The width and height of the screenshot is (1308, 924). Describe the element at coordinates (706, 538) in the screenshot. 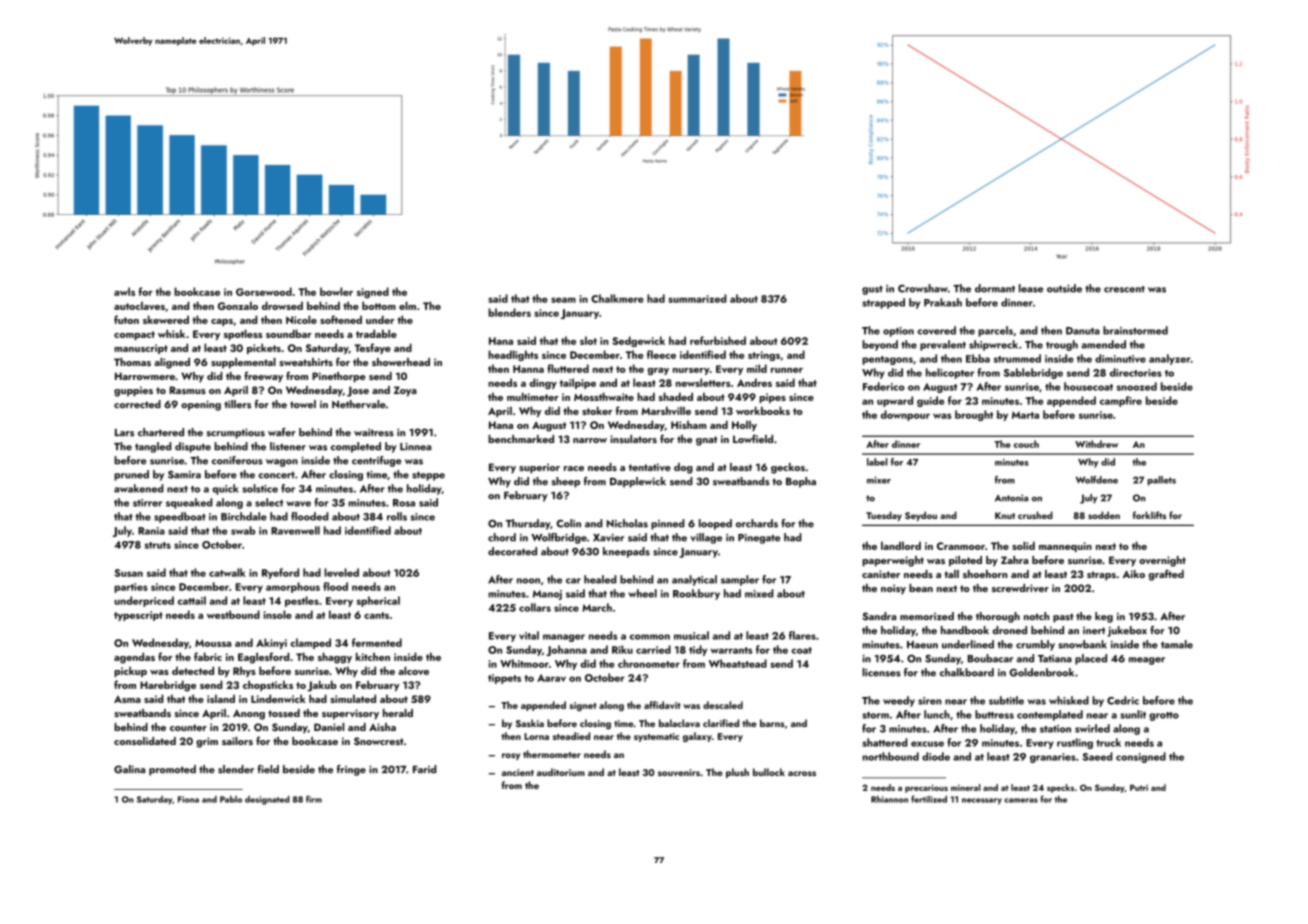

I see `village` at that location.
